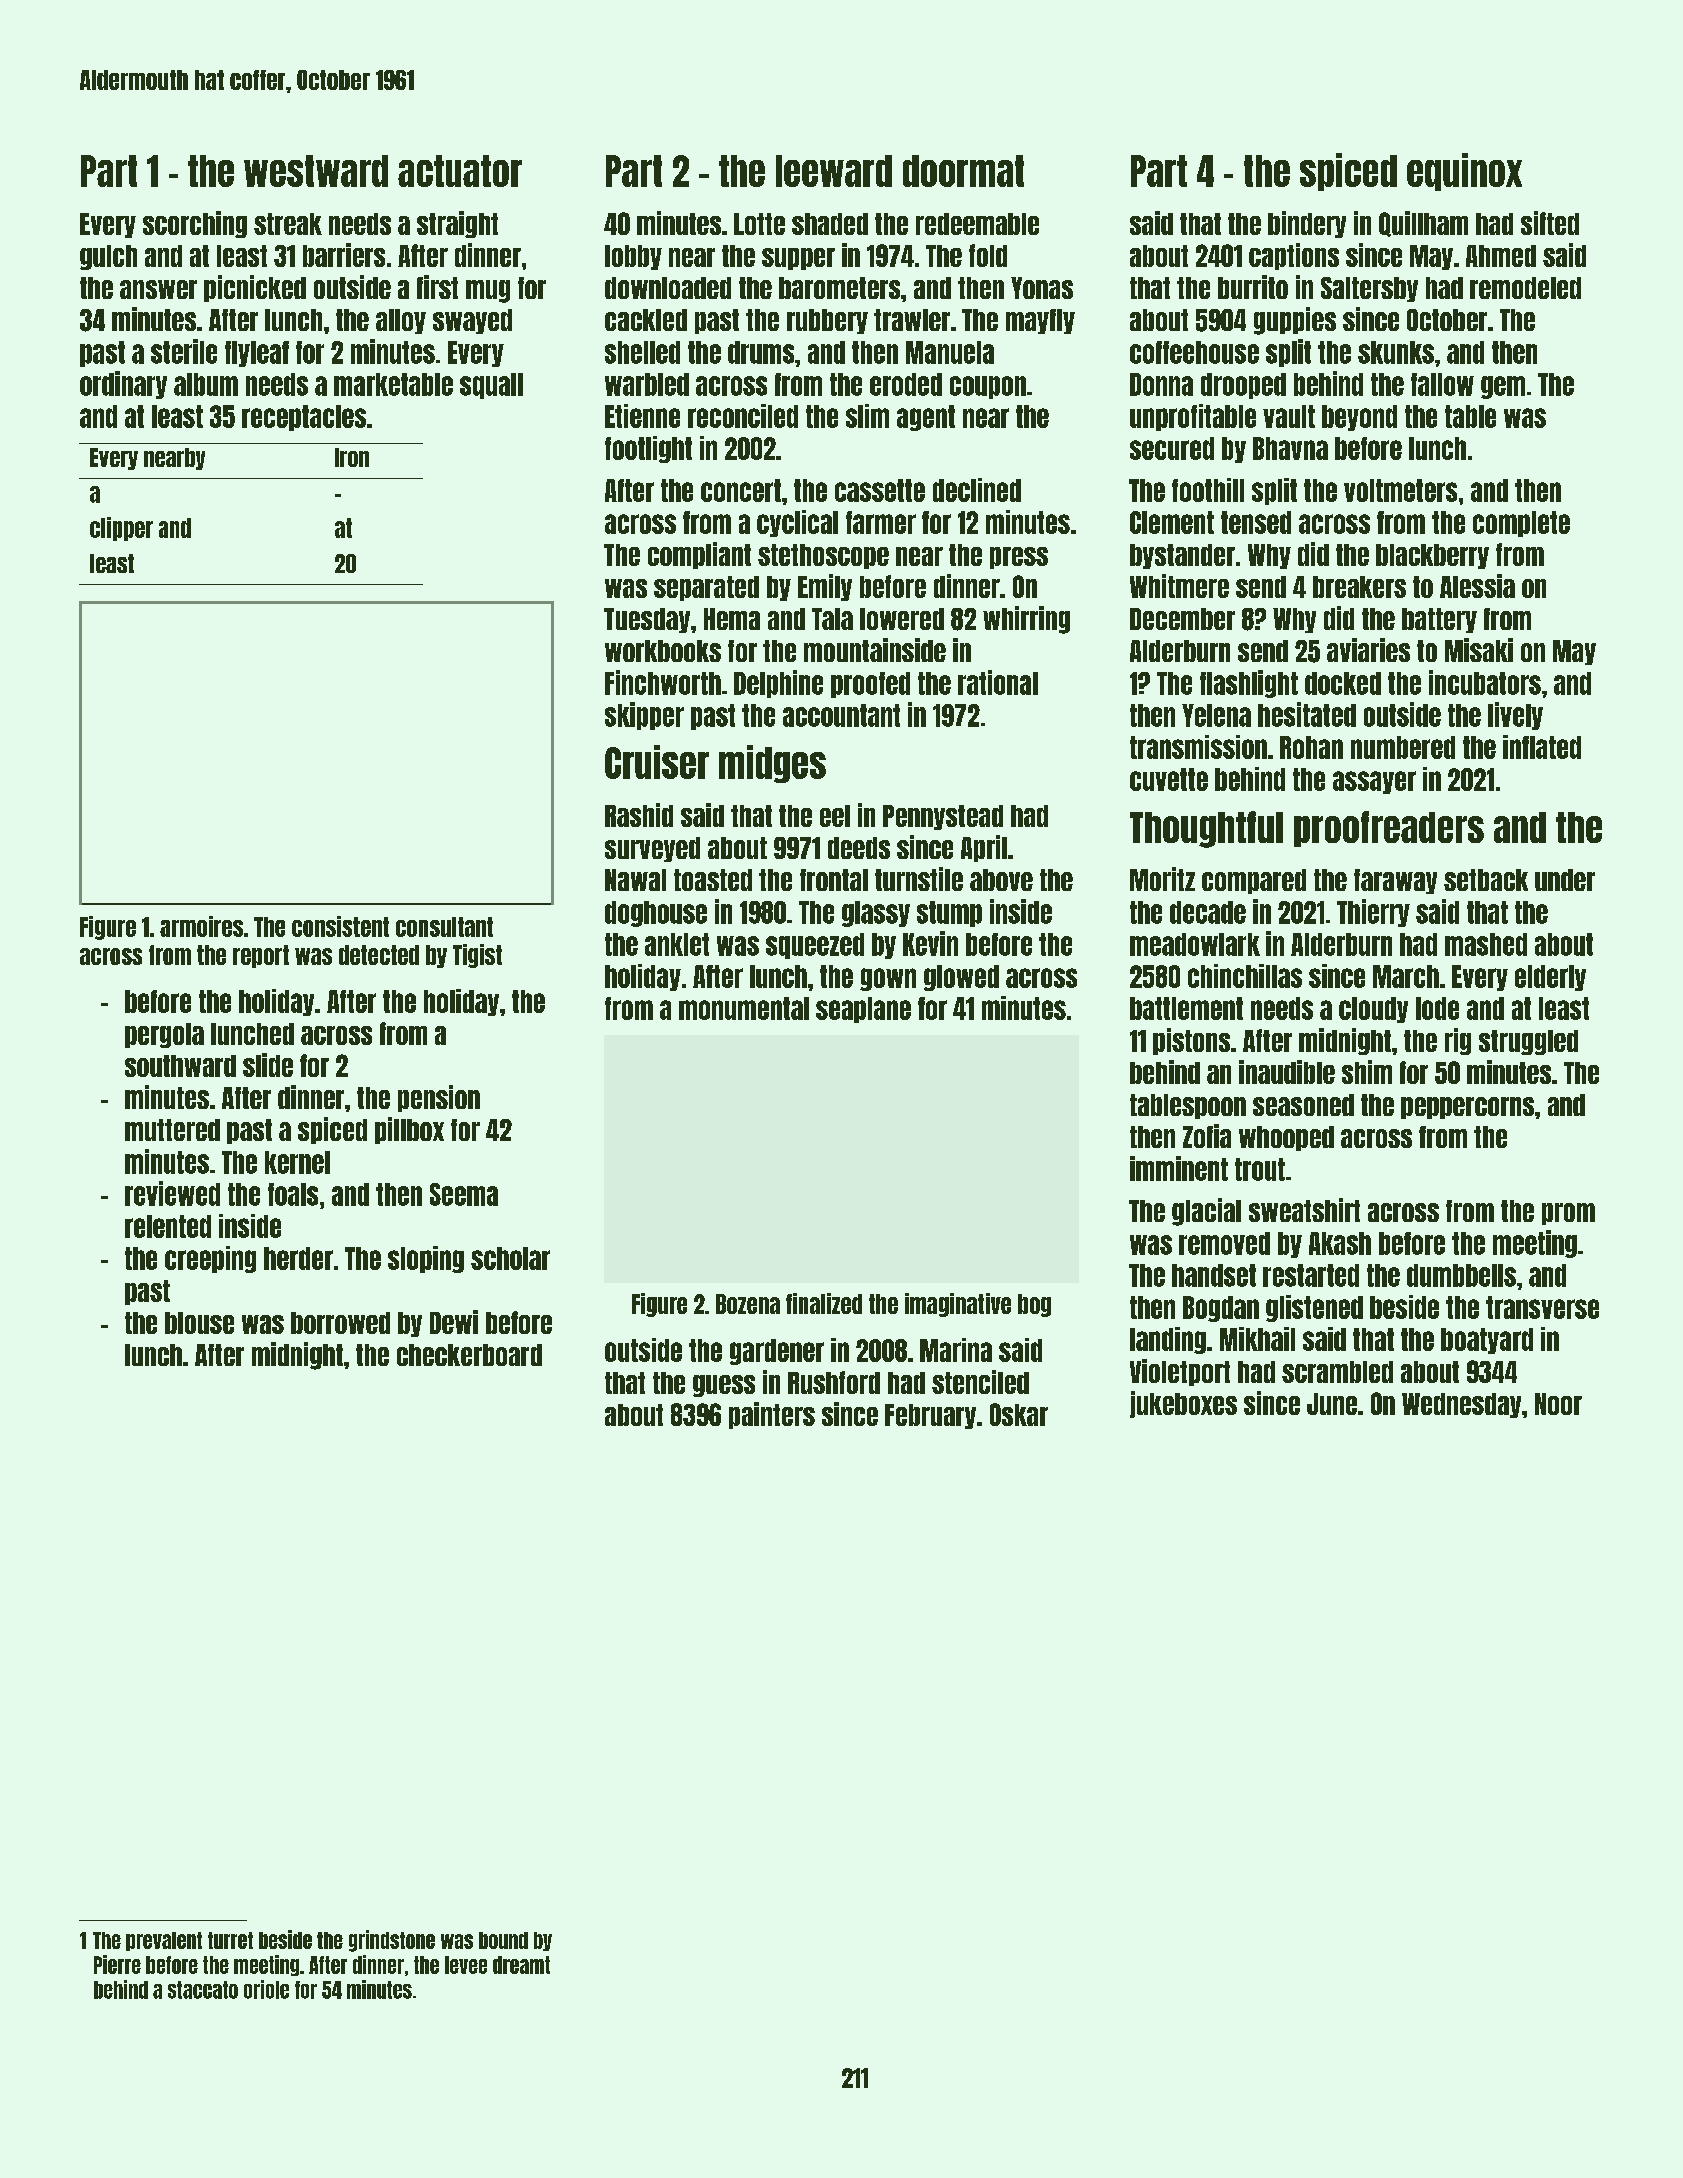 This screenshot has height=2178, width=1683. What do you see at coordinates (963, 171) in the screenshot?
I see `doormat` at bounding box center [963, 171].
